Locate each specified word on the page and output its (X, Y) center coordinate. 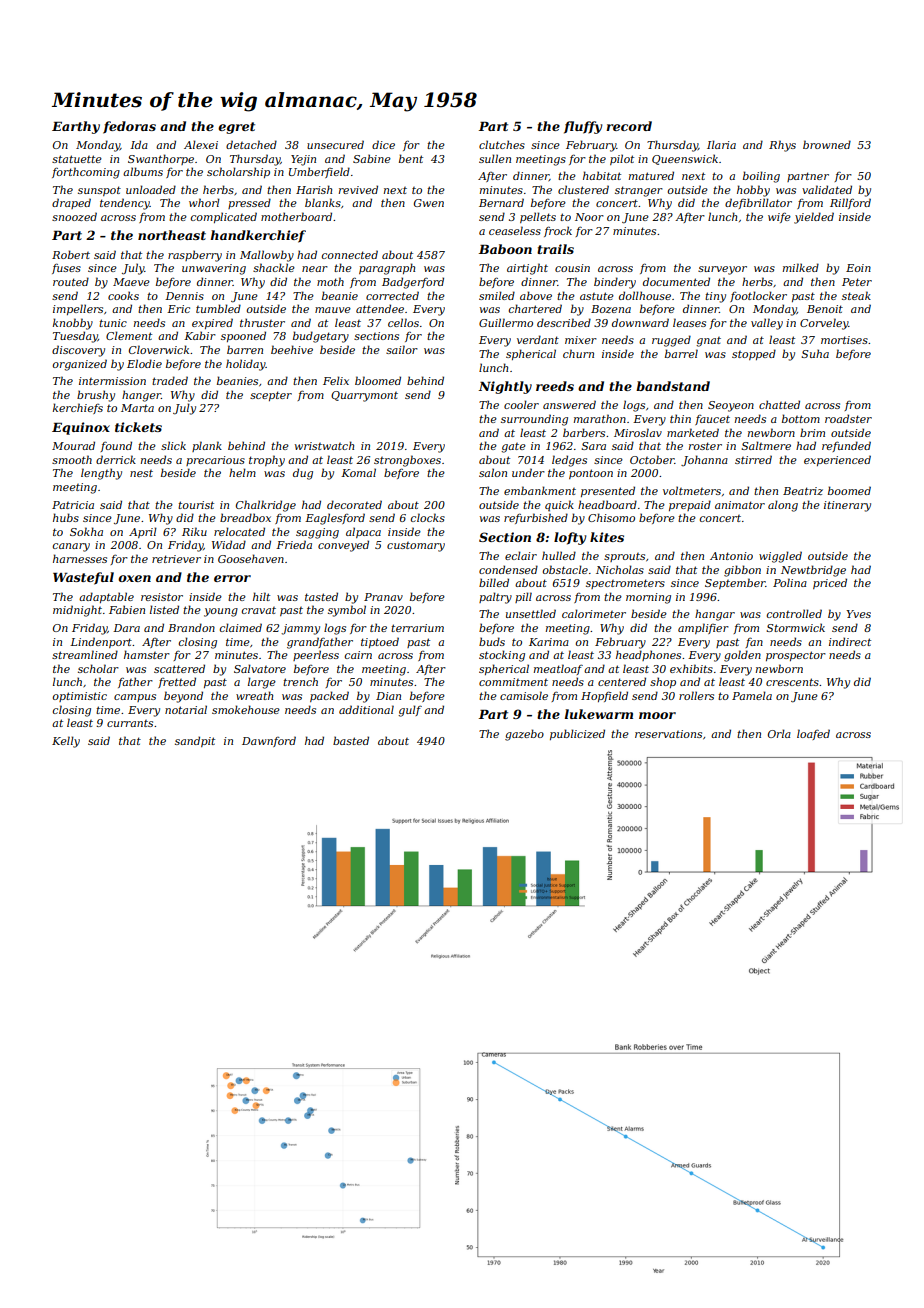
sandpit (195, 741)
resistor (162, 597)
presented (608, 491)
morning (648, 598)
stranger (639, 191)
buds (492, 641)
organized (80, 365)
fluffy (583, 127)
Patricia (73, 505)
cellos (403, 322)
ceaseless (515, 230)
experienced (837, 460)
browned (827, 144)
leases (689, 322)
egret (236, 128)
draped (71, 203)
